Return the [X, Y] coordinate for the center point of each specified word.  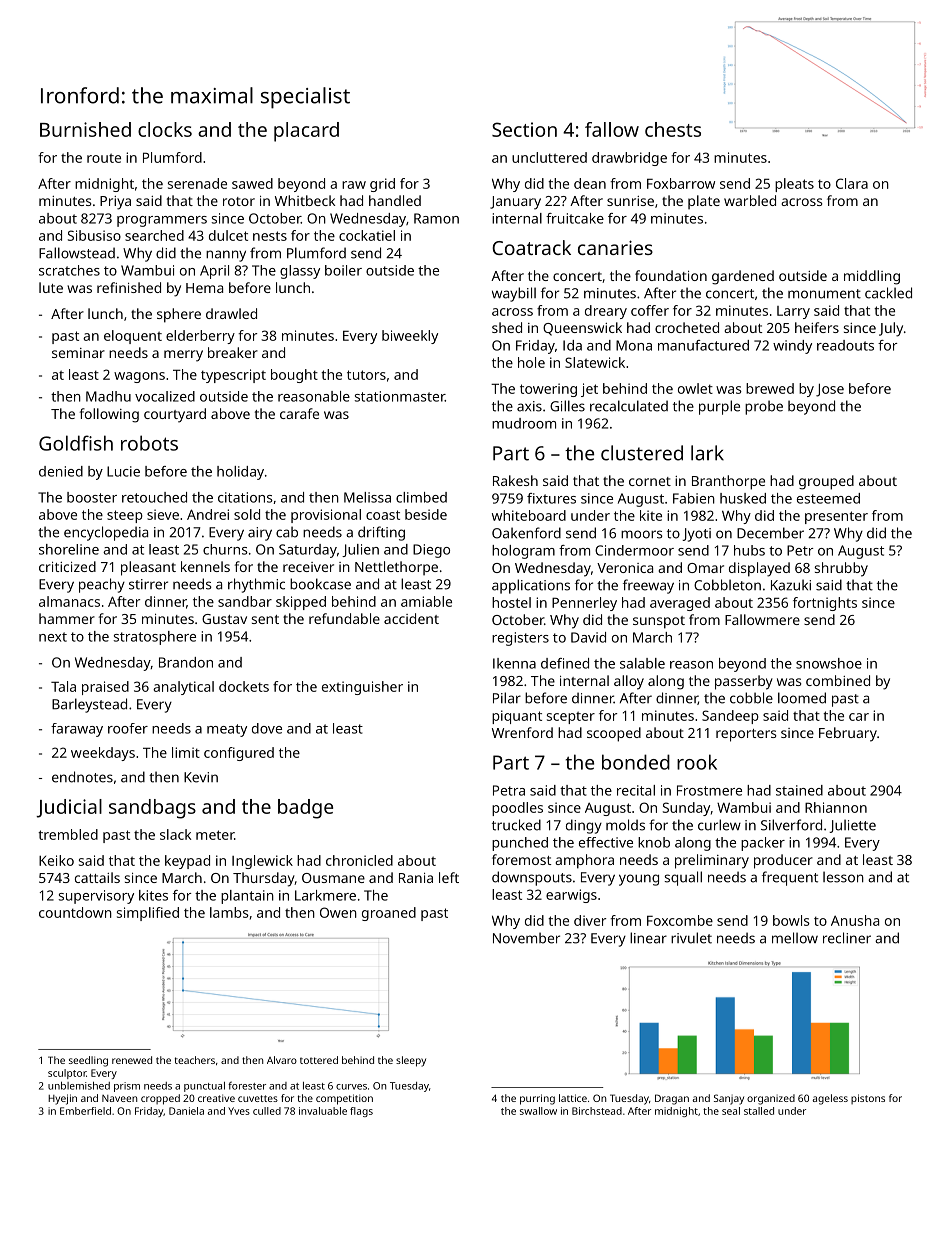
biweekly [410, 337]
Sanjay [729, 1099]
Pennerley [584, 604]
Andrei [208, 514]
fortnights [825, 604]
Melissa [367, 497]
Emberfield [85, 1111]
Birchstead [597, 1111]
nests [270, 236]
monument [824, 294]
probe [764, 407]
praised [105, 688]
